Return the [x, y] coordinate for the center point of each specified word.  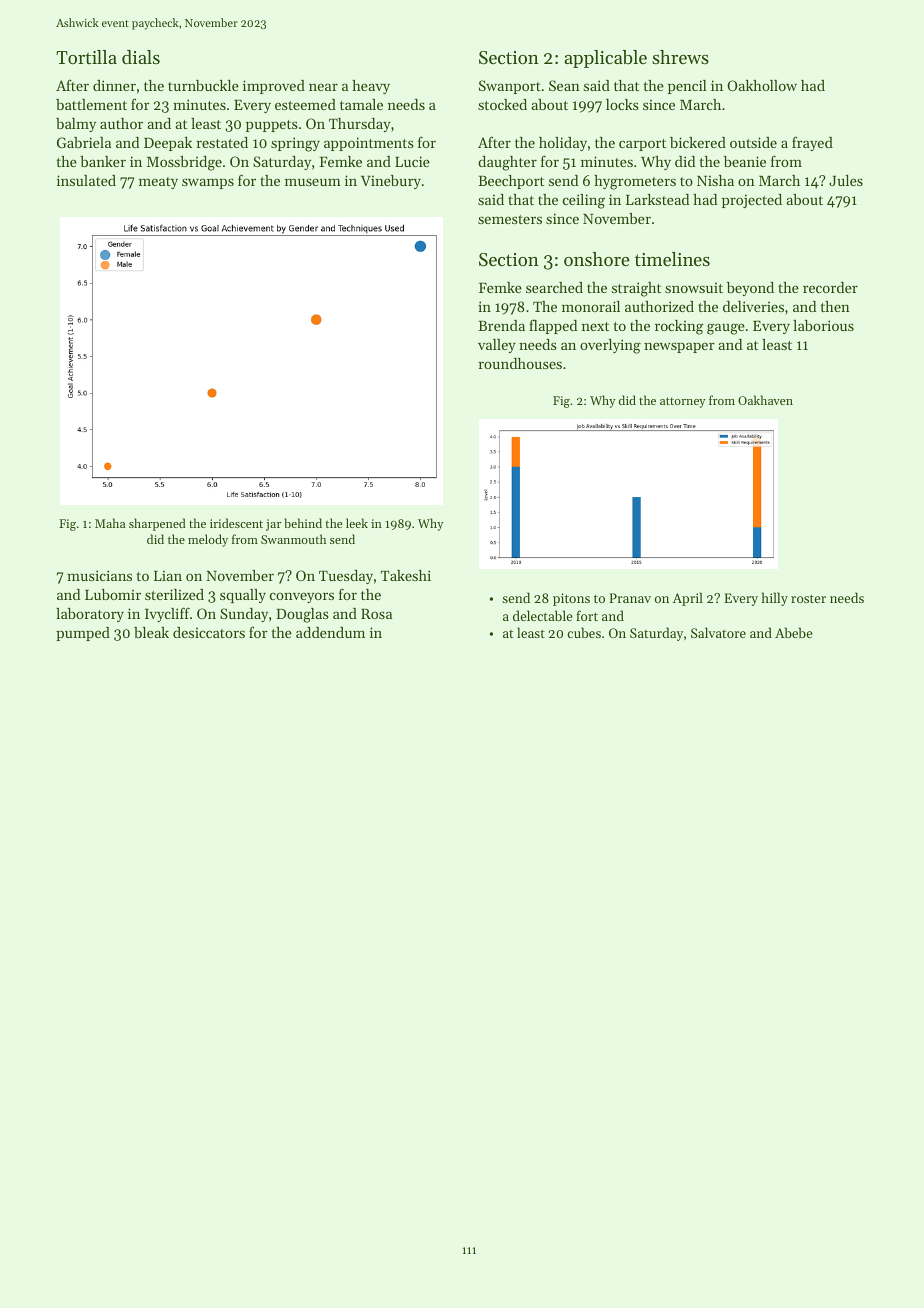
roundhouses [520, 363]
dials [141, 57]
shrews [680, 57]
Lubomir [113, 594]
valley [497, 346]
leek [357, 523]
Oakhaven [765, 400]
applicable [605, 59]
